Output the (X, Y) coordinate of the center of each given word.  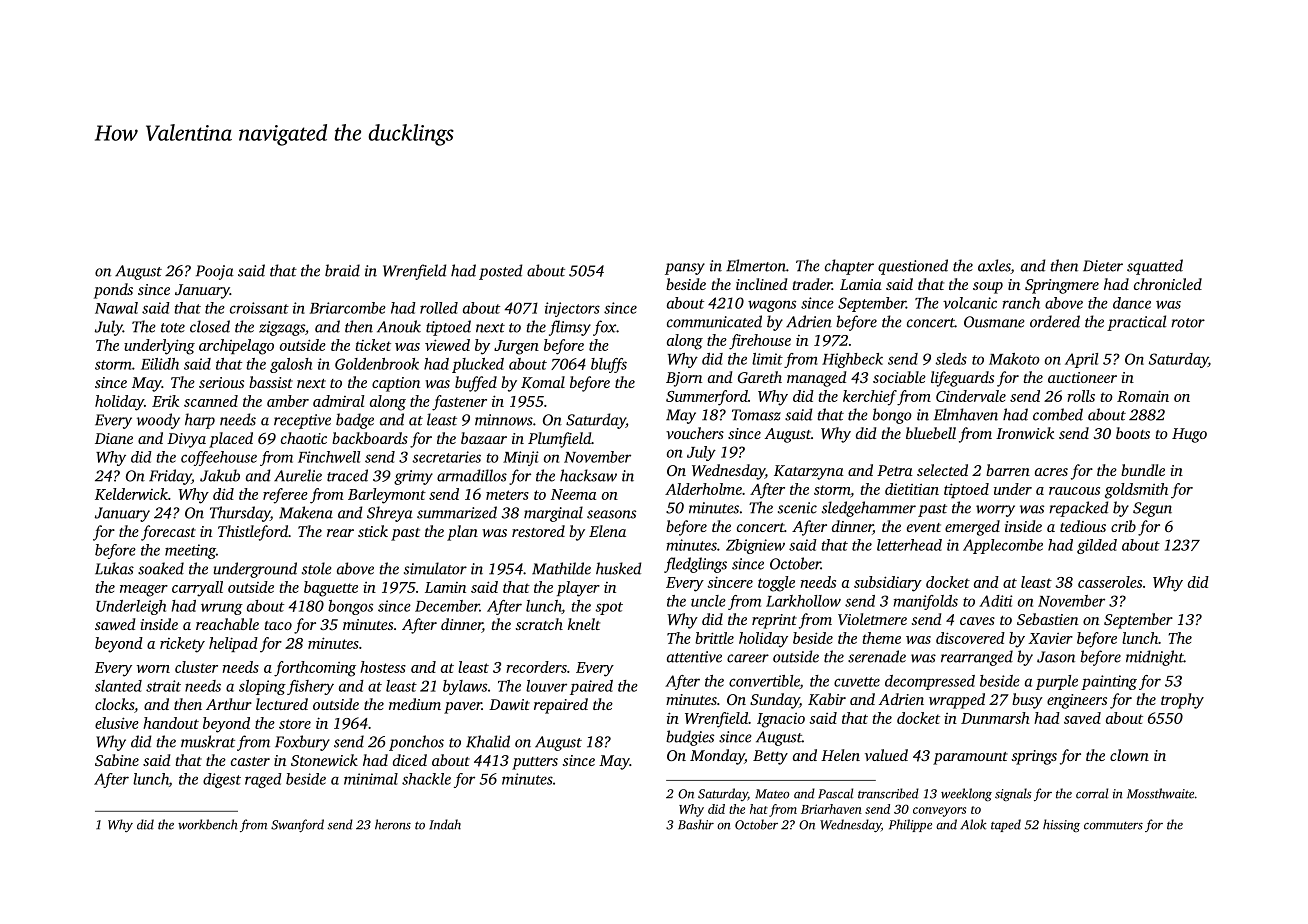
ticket (373, 345)
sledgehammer (869, 509)
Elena (607, 531)
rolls (1081, 396)
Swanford (297, 825)
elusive (117, 723)
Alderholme (703, 489)
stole (317, 568)
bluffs (609, 365)
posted (501, 272)
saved (1082, 718)
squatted (1155, 267)
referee (285, 496)
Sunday (775, 701)
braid (342, 270)
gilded (1097, 546)
